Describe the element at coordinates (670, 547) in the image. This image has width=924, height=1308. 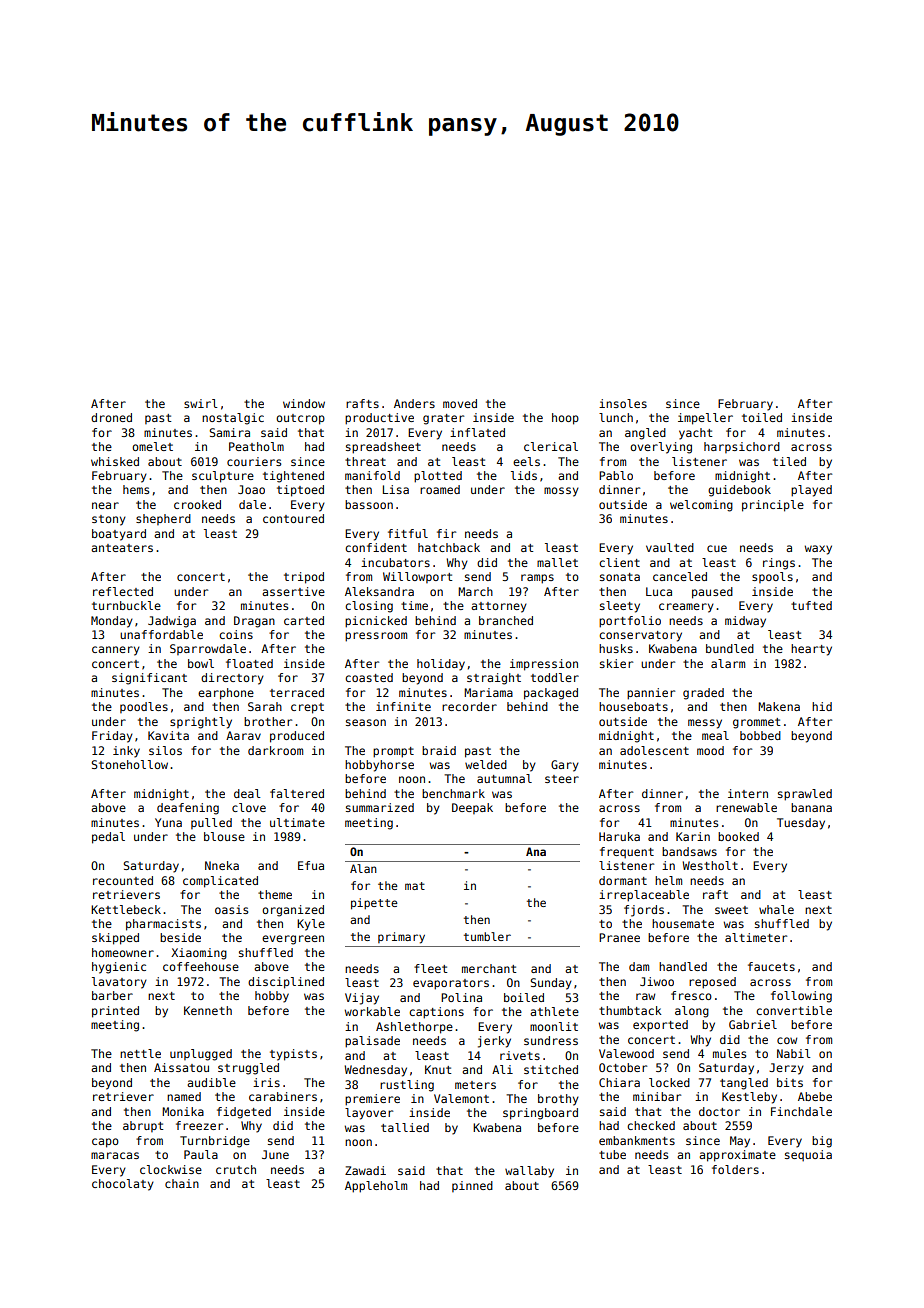
I see `vaulted` at that location.
